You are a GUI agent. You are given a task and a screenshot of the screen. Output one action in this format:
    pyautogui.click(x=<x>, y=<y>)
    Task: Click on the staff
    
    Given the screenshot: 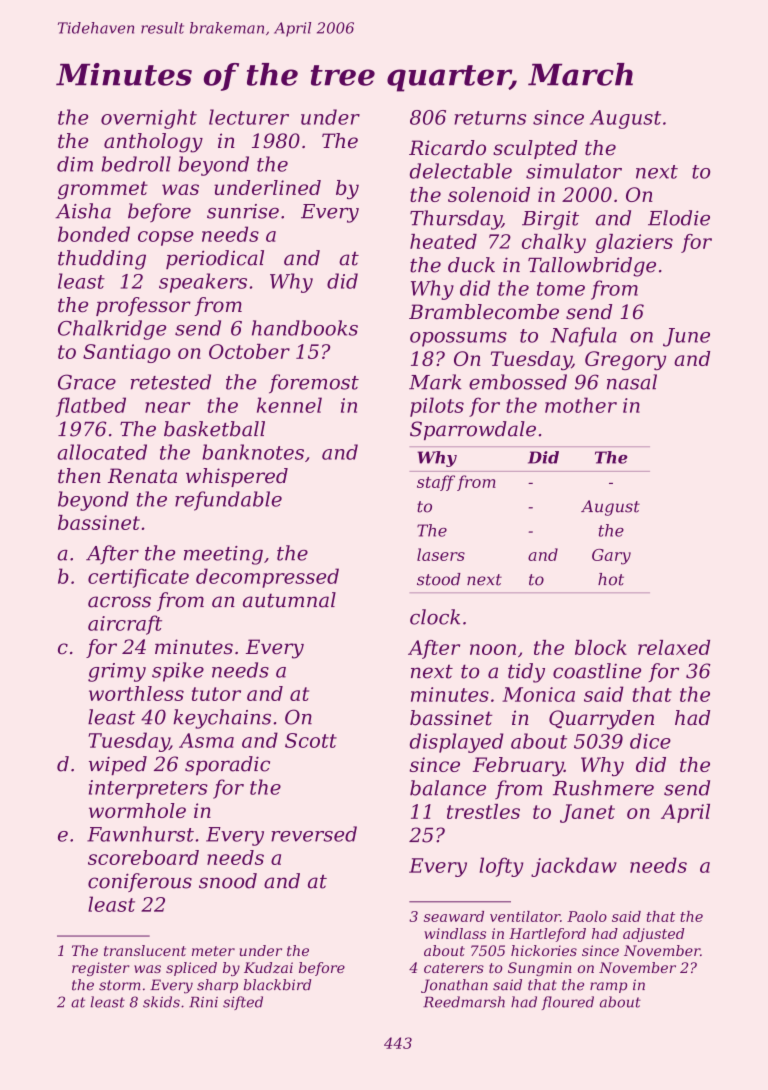 What is the action you would take?
    pyautogui.click(x=436, y=483)
